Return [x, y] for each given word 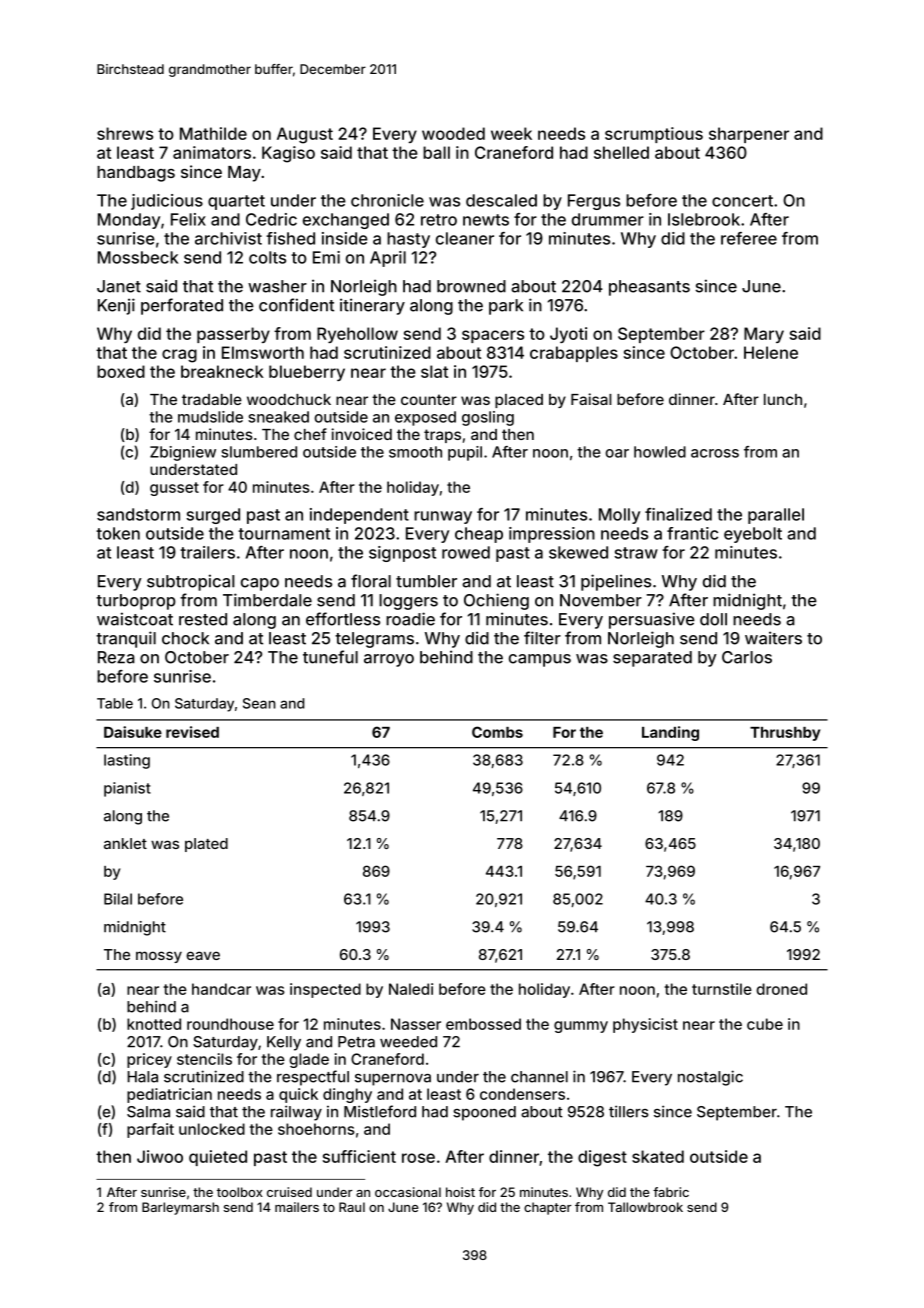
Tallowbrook [645, 1207]
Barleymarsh [180, 1208]
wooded [453, 133]
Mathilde [213, 133]
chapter [548, 1208]
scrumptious [654, 135]
